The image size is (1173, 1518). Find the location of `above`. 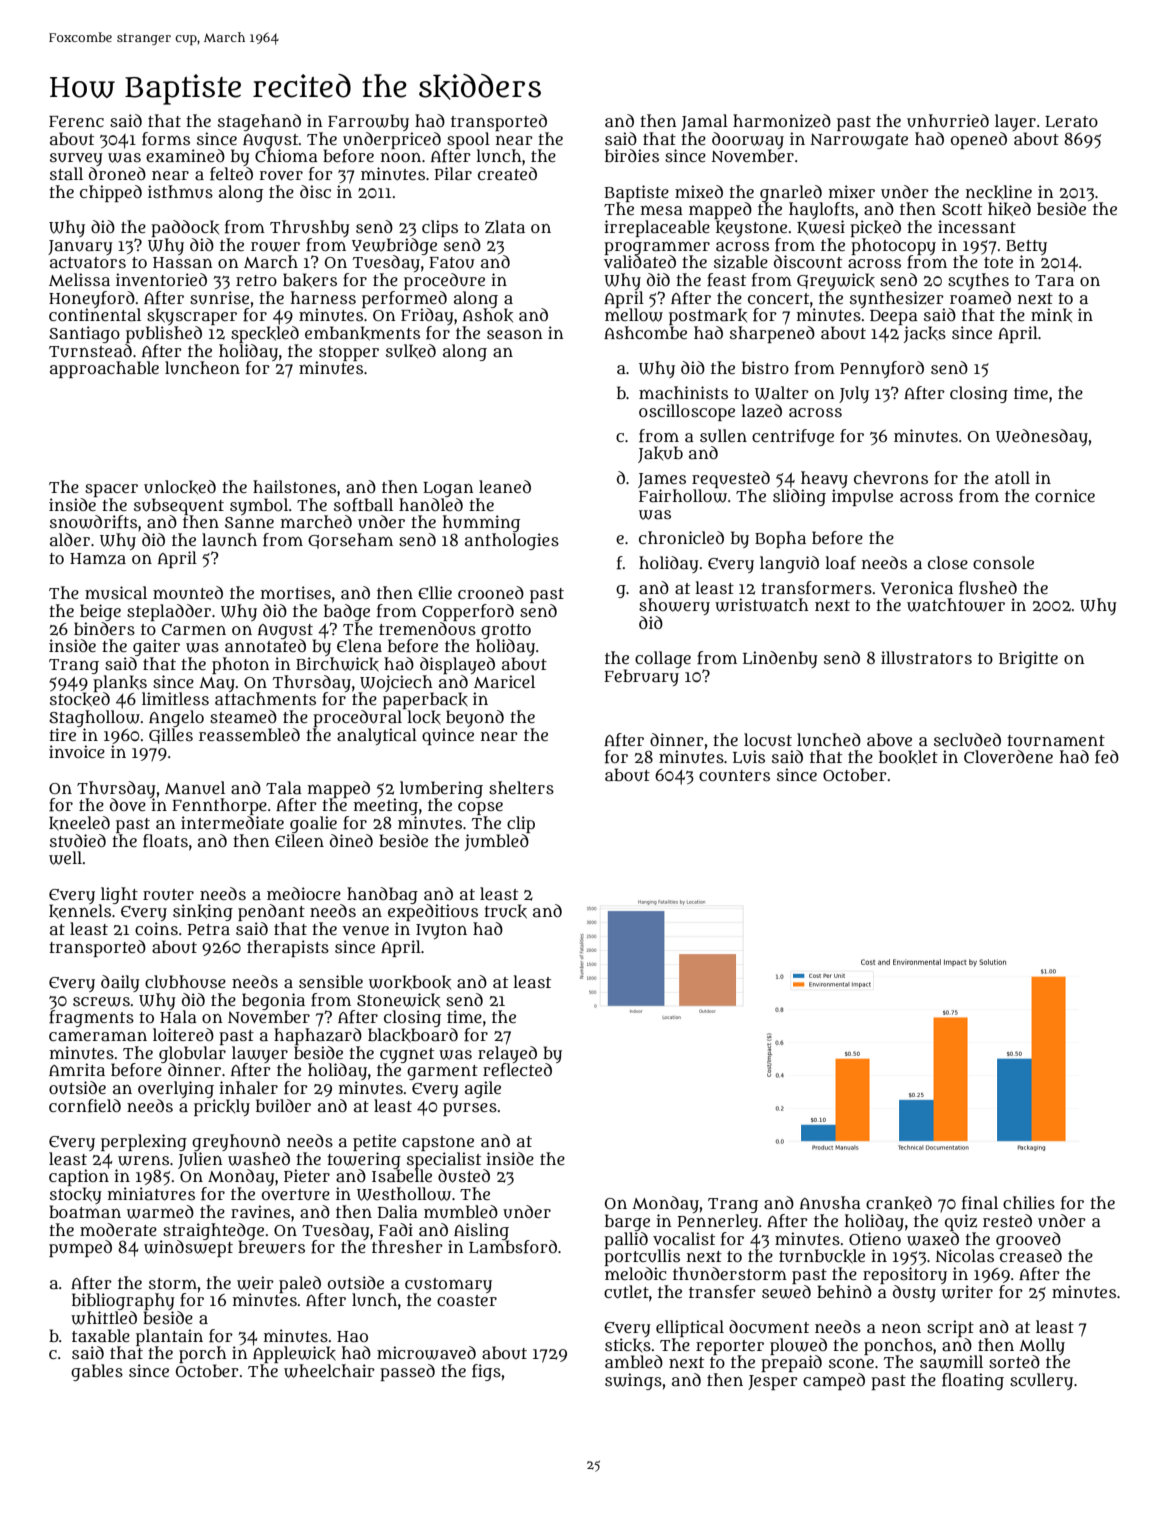

above is located at coordinates (889, 739).
